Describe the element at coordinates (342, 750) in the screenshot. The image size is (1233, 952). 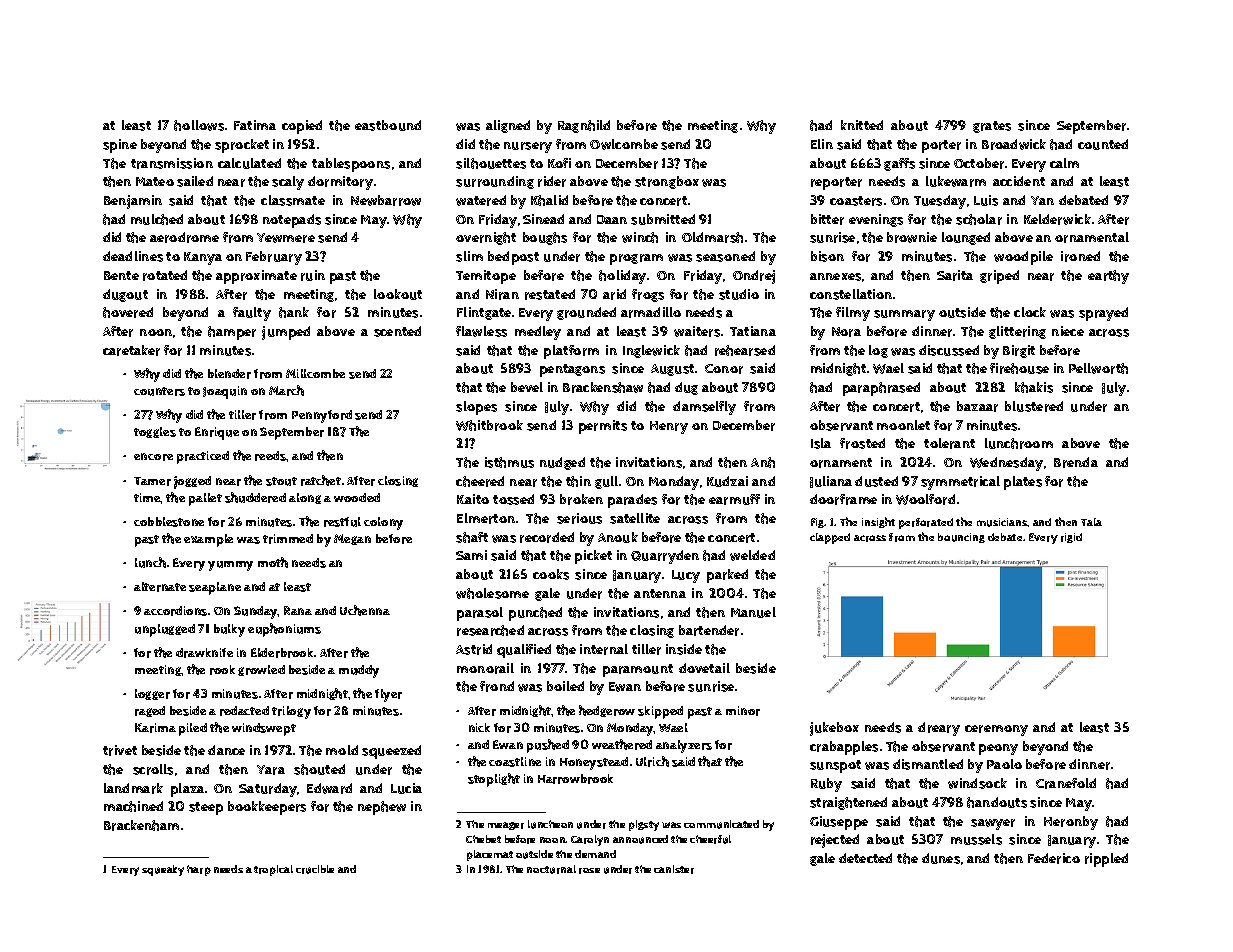
I see `mold` at that location.
